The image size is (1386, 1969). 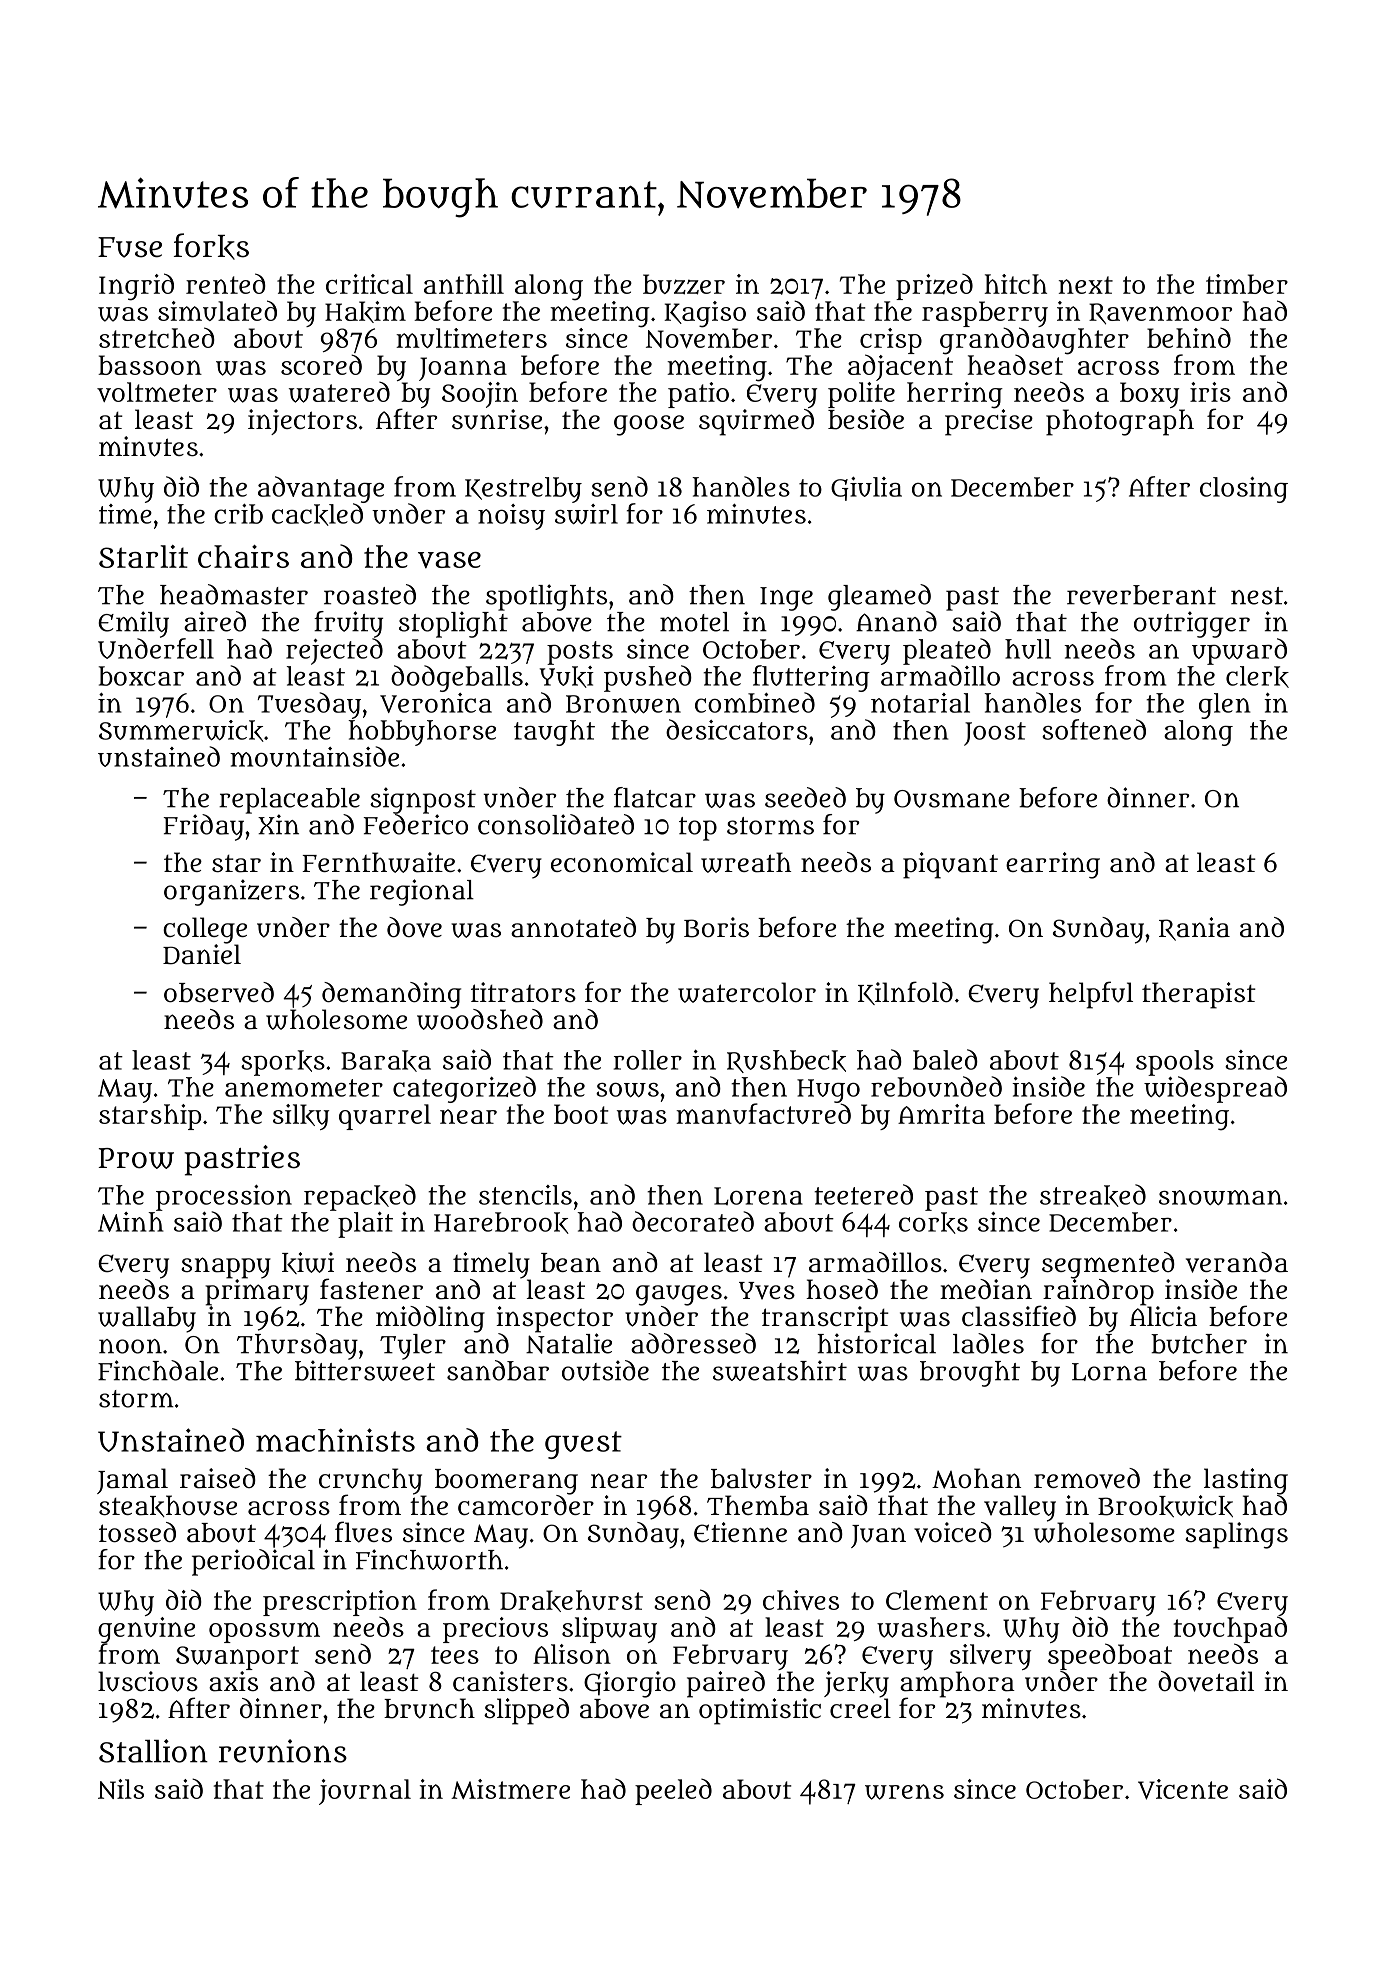 I want to click on Nils, so click(x=121, y=1789).
